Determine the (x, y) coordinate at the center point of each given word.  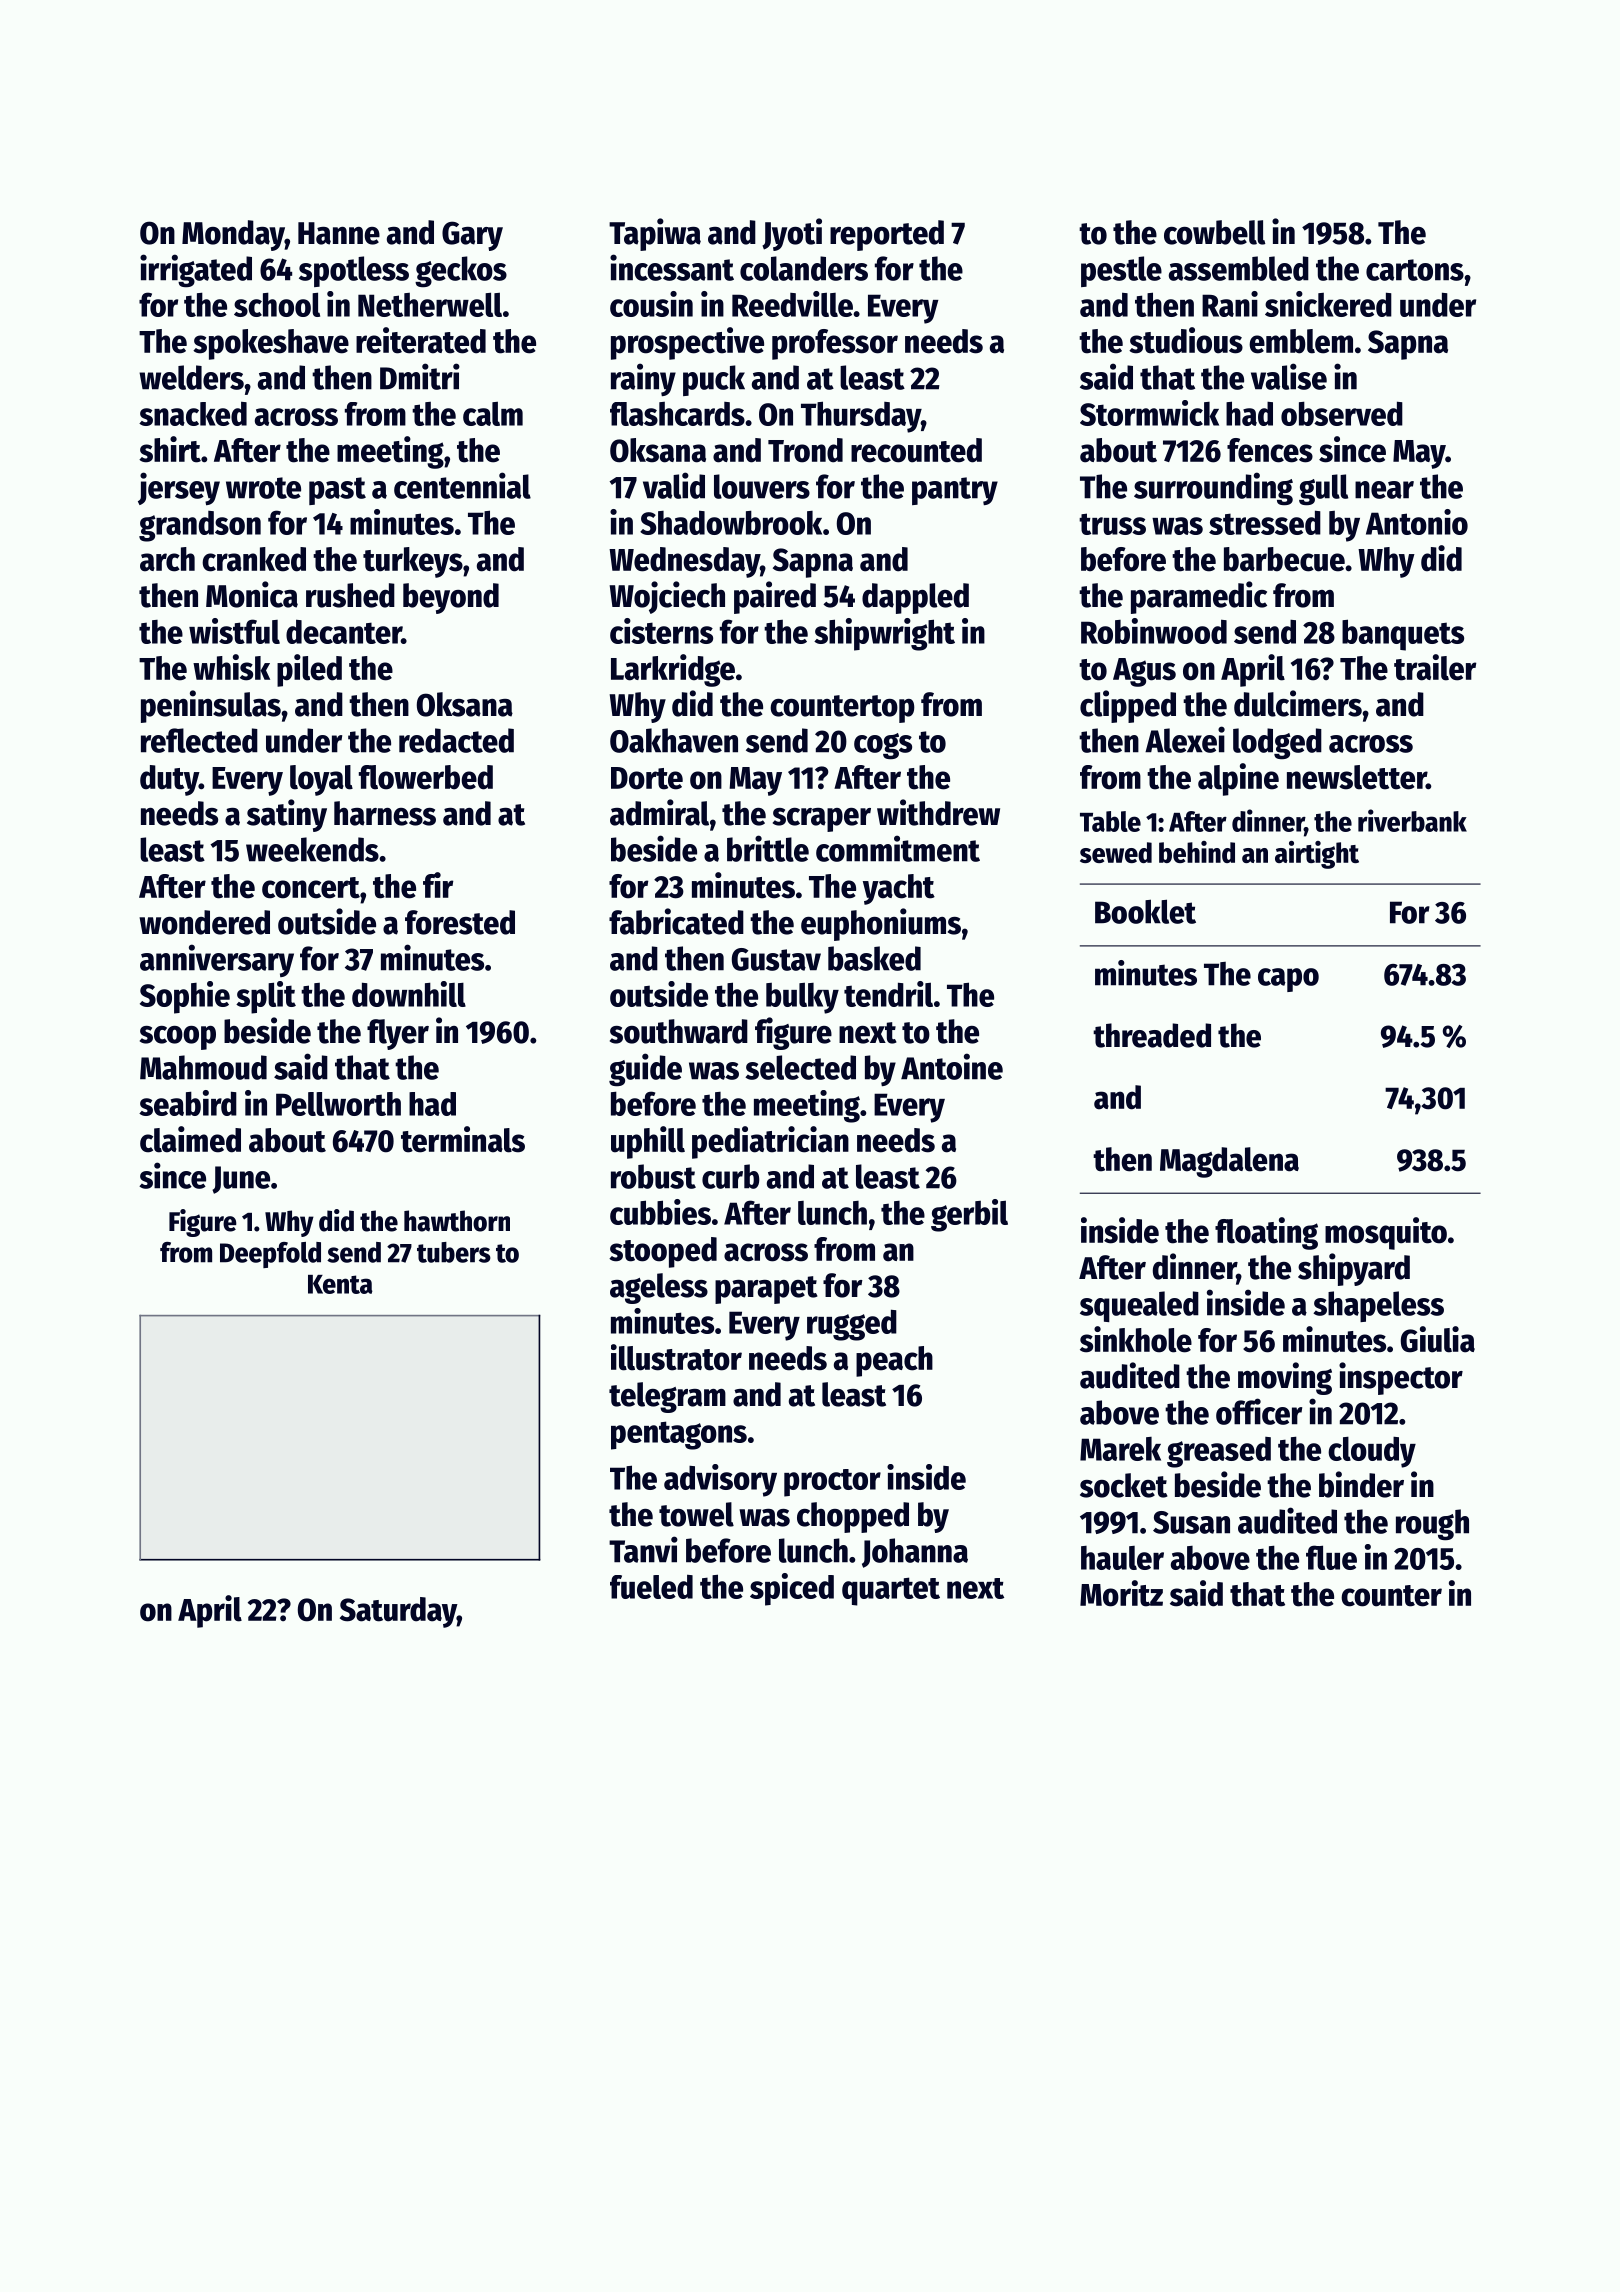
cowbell (1215, 232)
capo (1288, 980)
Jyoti (792, 234)
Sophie (185, 997)
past (337, 491)
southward (679, 1031)
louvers (762, 486)
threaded (1152, 1035)
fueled (651, 1586)
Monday (233, 235)
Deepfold (270, 1255)
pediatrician (770, 1142)
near (1384, 490)
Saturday (398, 1612)
